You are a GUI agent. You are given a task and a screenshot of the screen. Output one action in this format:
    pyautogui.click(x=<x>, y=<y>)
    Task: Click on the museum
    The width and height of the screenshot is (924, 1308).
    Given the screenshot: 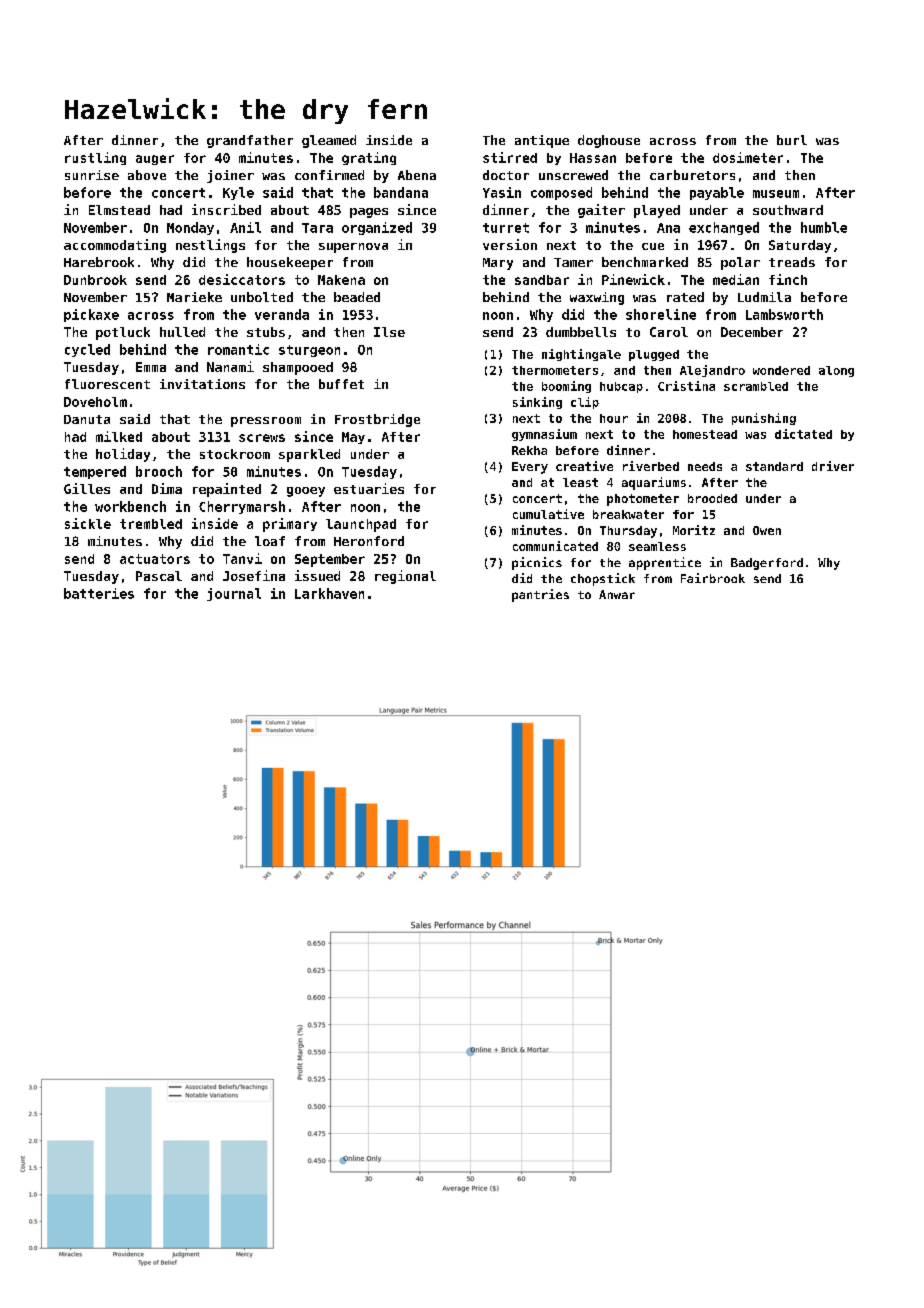 What is the action you would take?
    pyautogui.click(x=776, y=194)
